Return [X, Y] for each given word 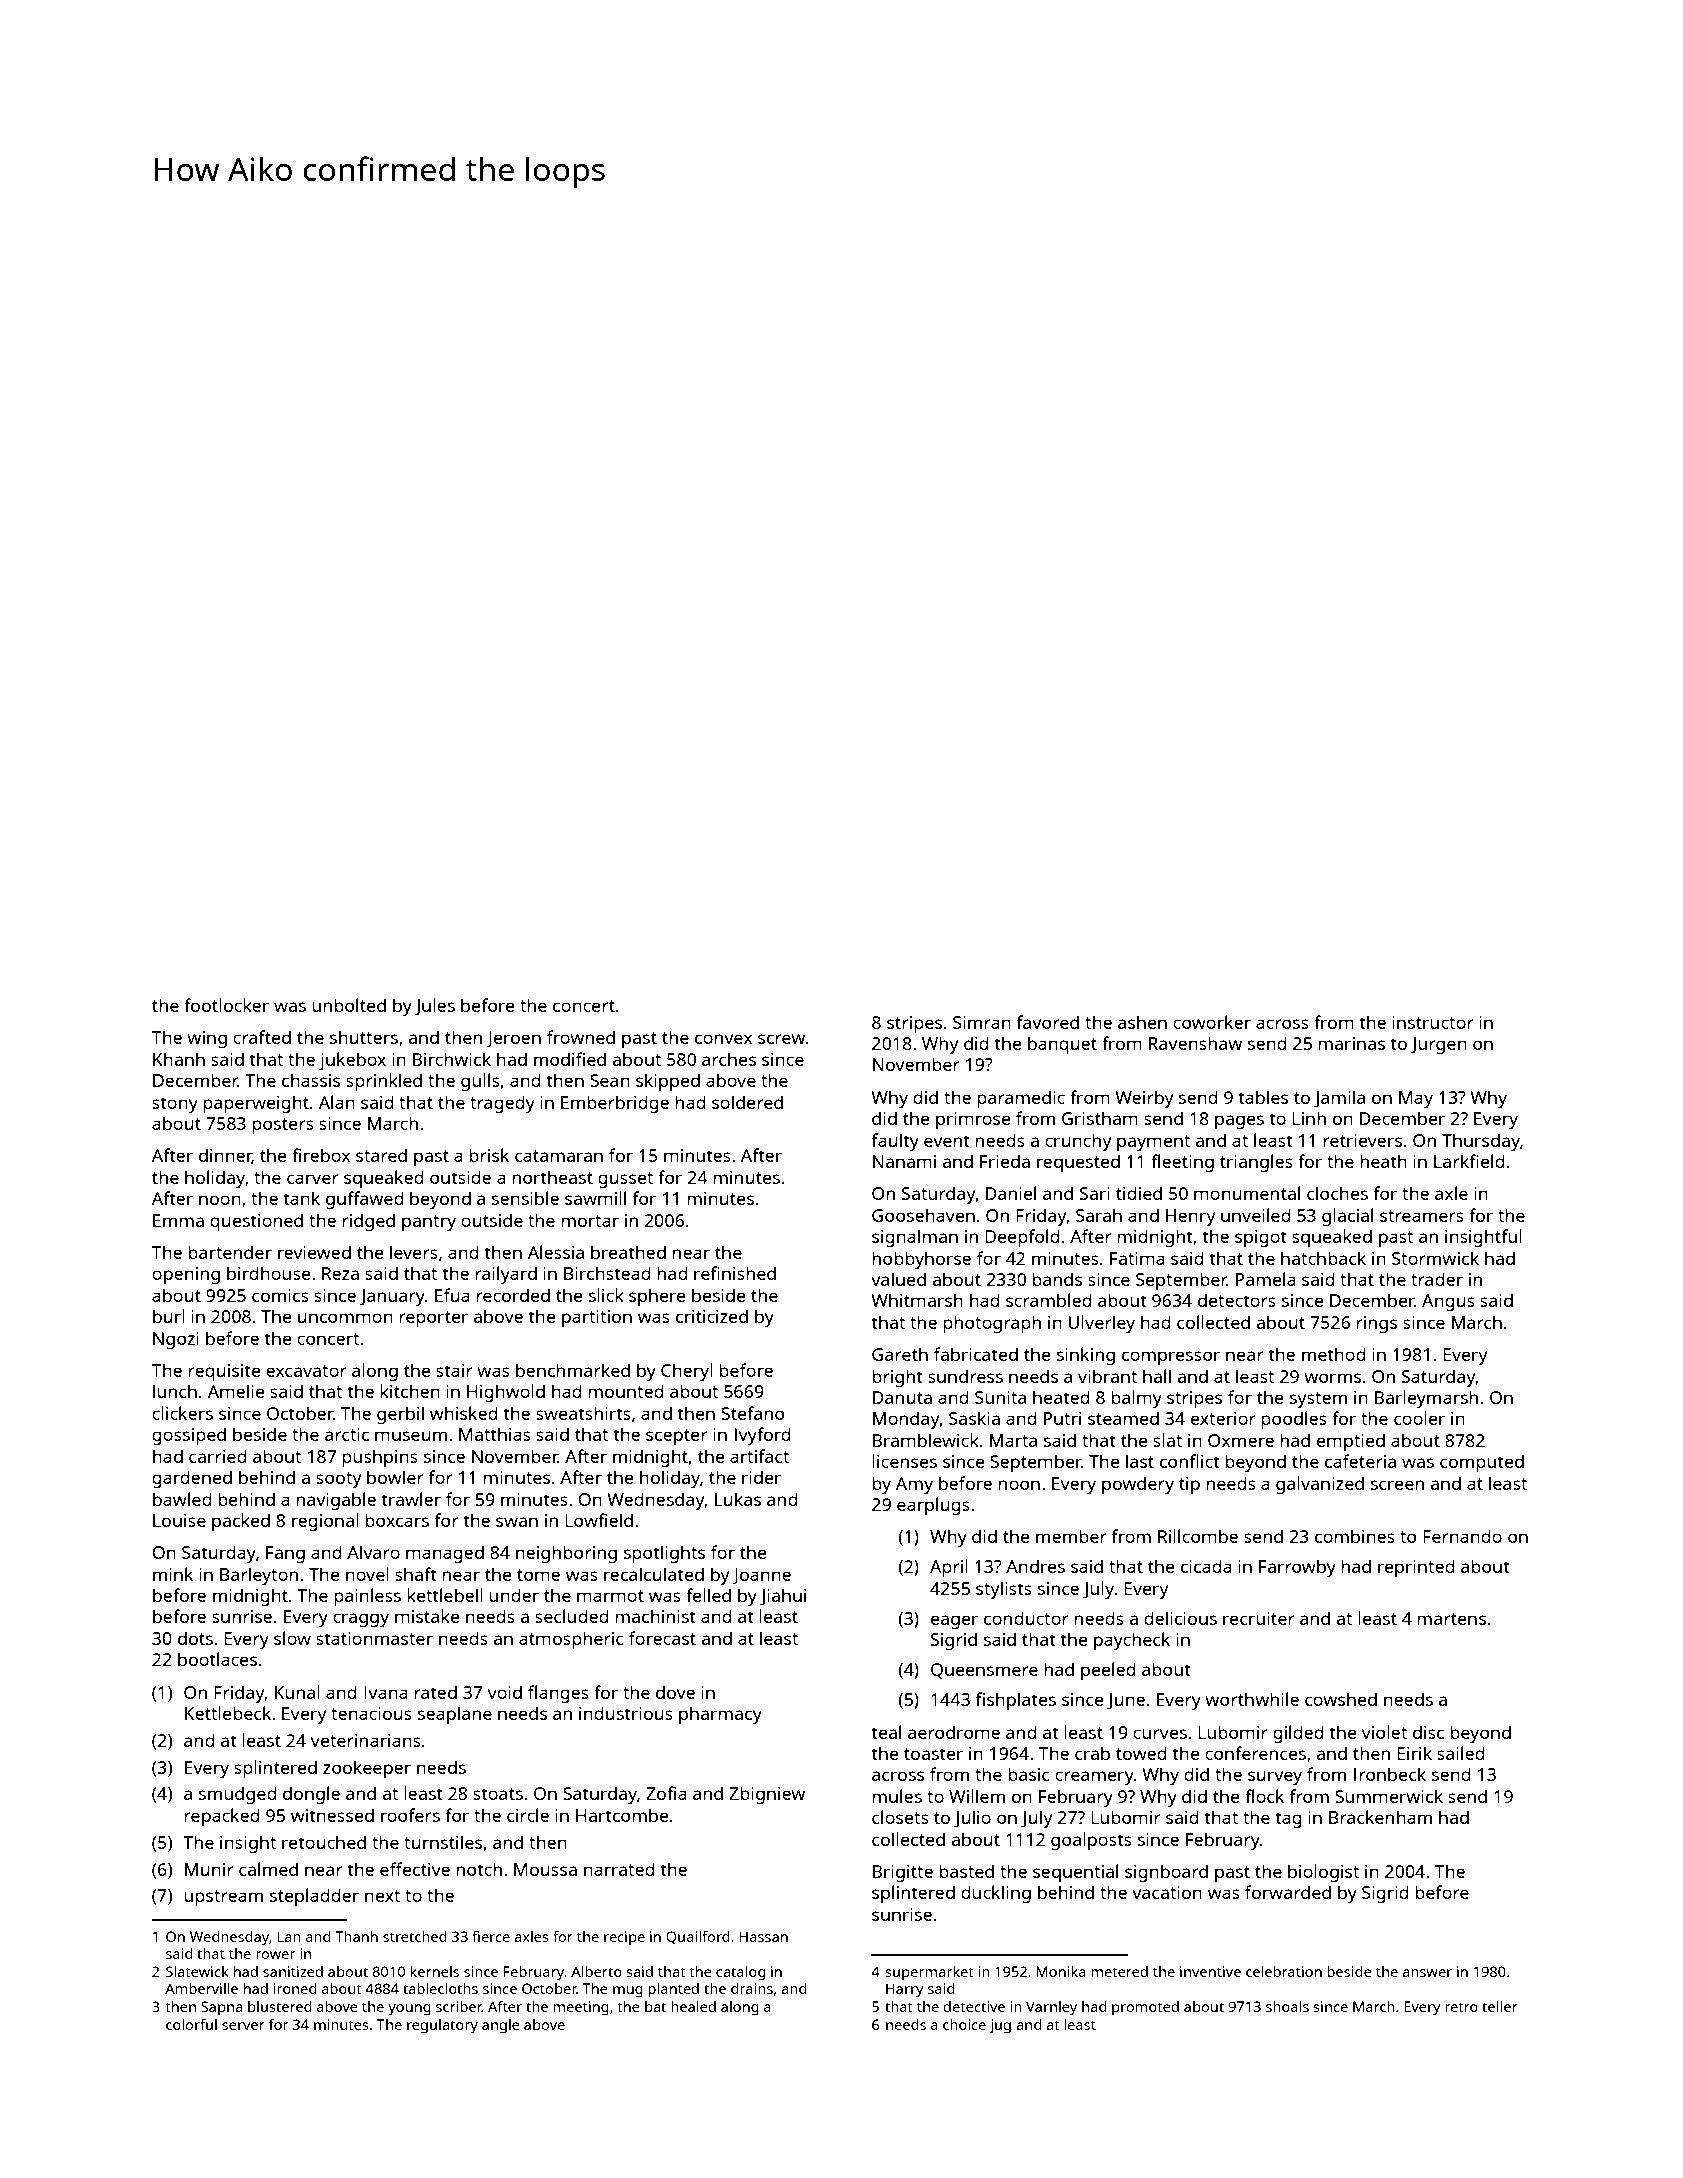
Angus [1448, 1302]
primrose [973, 1120]
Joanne [761, 1576]
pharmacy [720, 1715]
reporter [433, 1319]
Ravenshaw [1195, 1043]
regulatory [442, 2026]
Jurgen [1439, 1045]
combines [1355, 1536]
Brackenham [1380, 1817]
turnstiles [443, 1842]
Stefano [753, 1413]
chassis [311, 1080]
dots [195, 1638]
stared [381, 1155]
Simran [982, 1022]
